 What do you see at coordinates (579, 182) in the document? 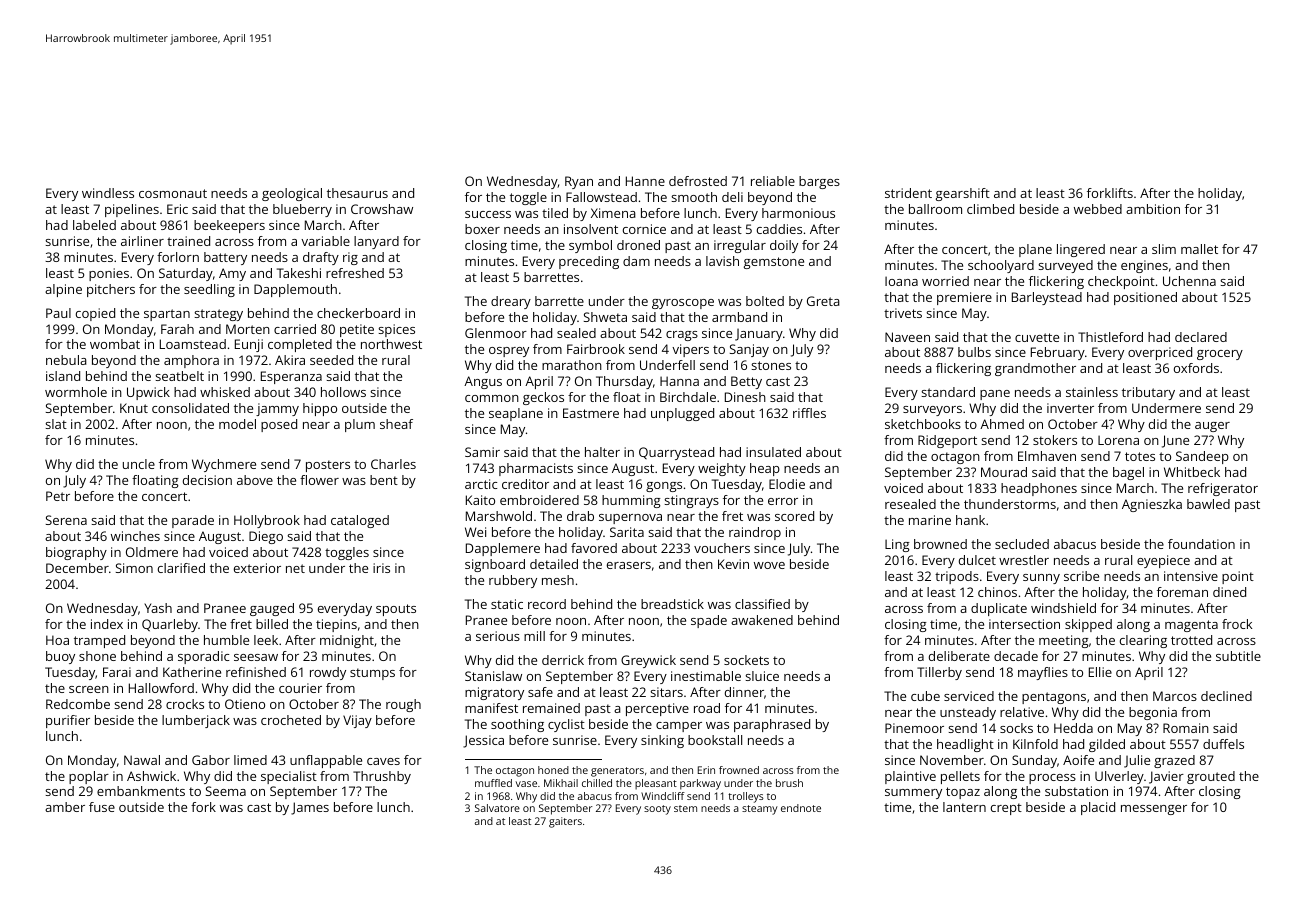
I see `Ryan` at bounding box center [579, 182].
